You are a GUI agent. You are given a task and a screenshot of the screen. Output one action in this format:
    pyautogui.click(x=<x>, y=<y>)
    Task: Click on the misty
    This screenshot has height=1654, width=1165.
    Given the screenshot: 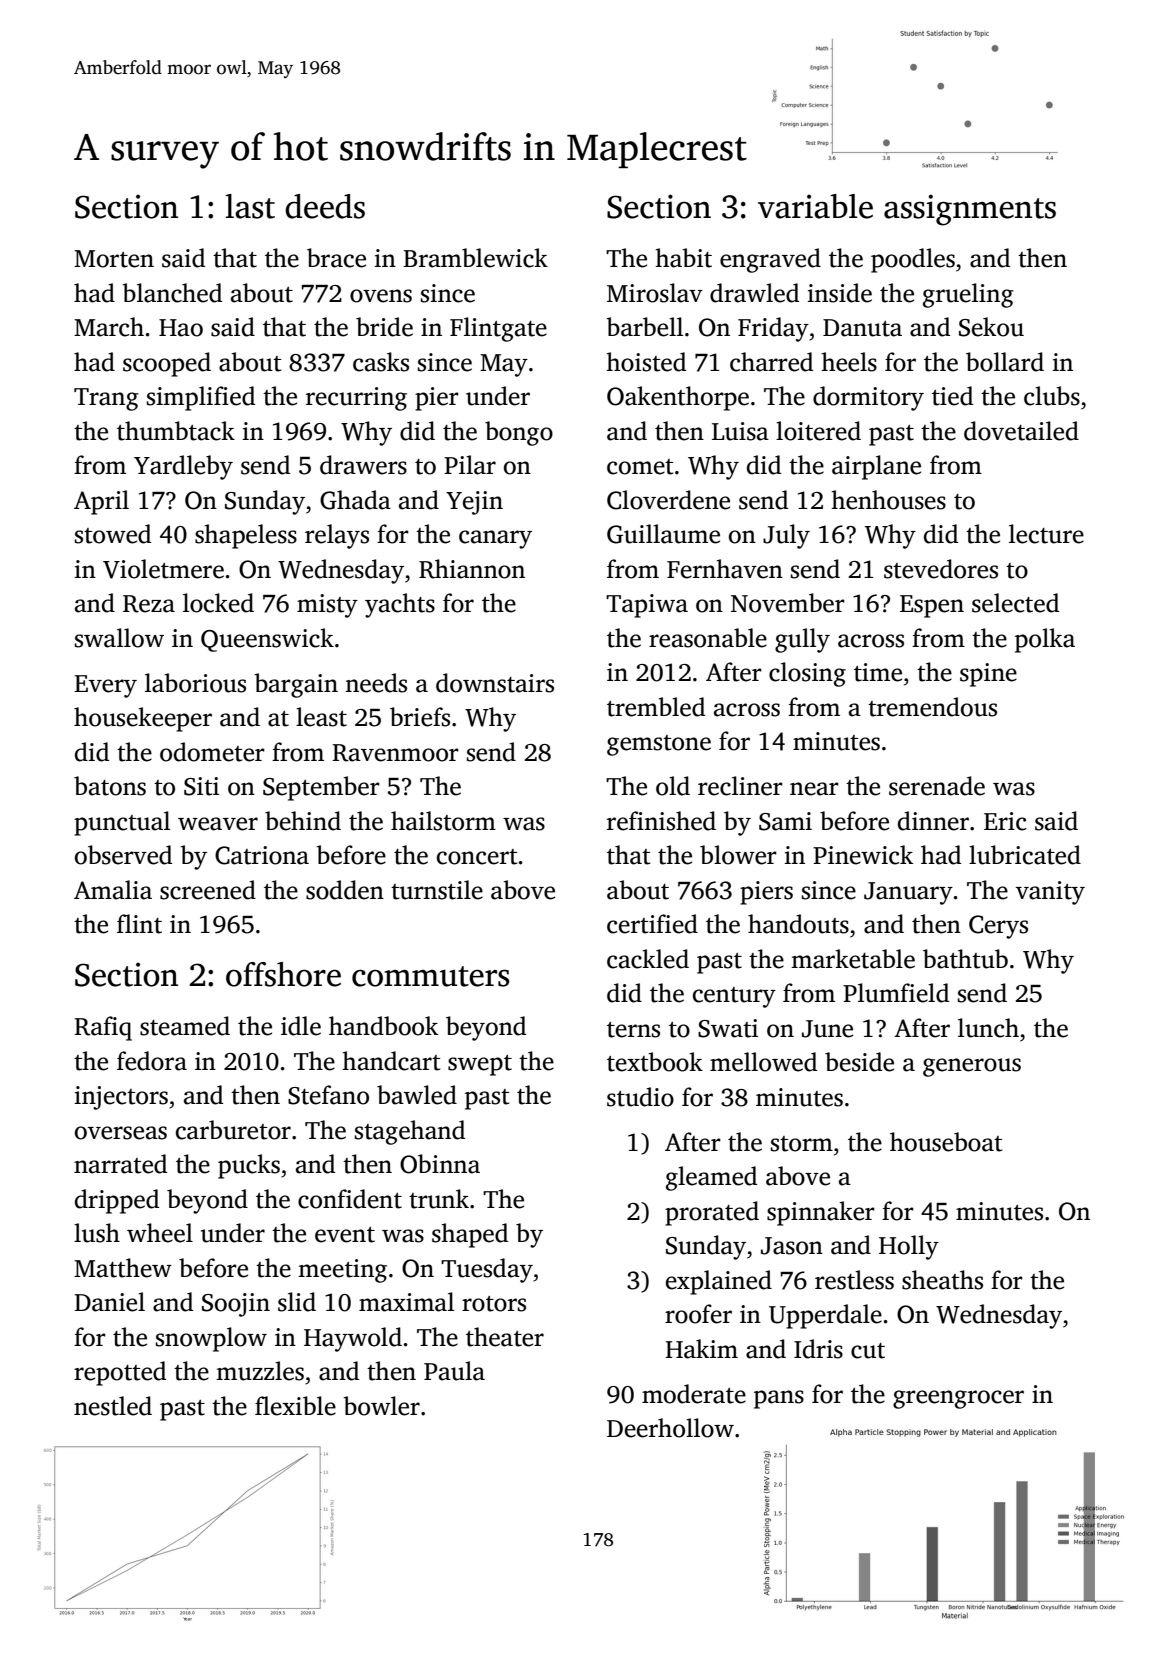 What is the action you would take?
    pyautogui.click(x=327, y=606)
